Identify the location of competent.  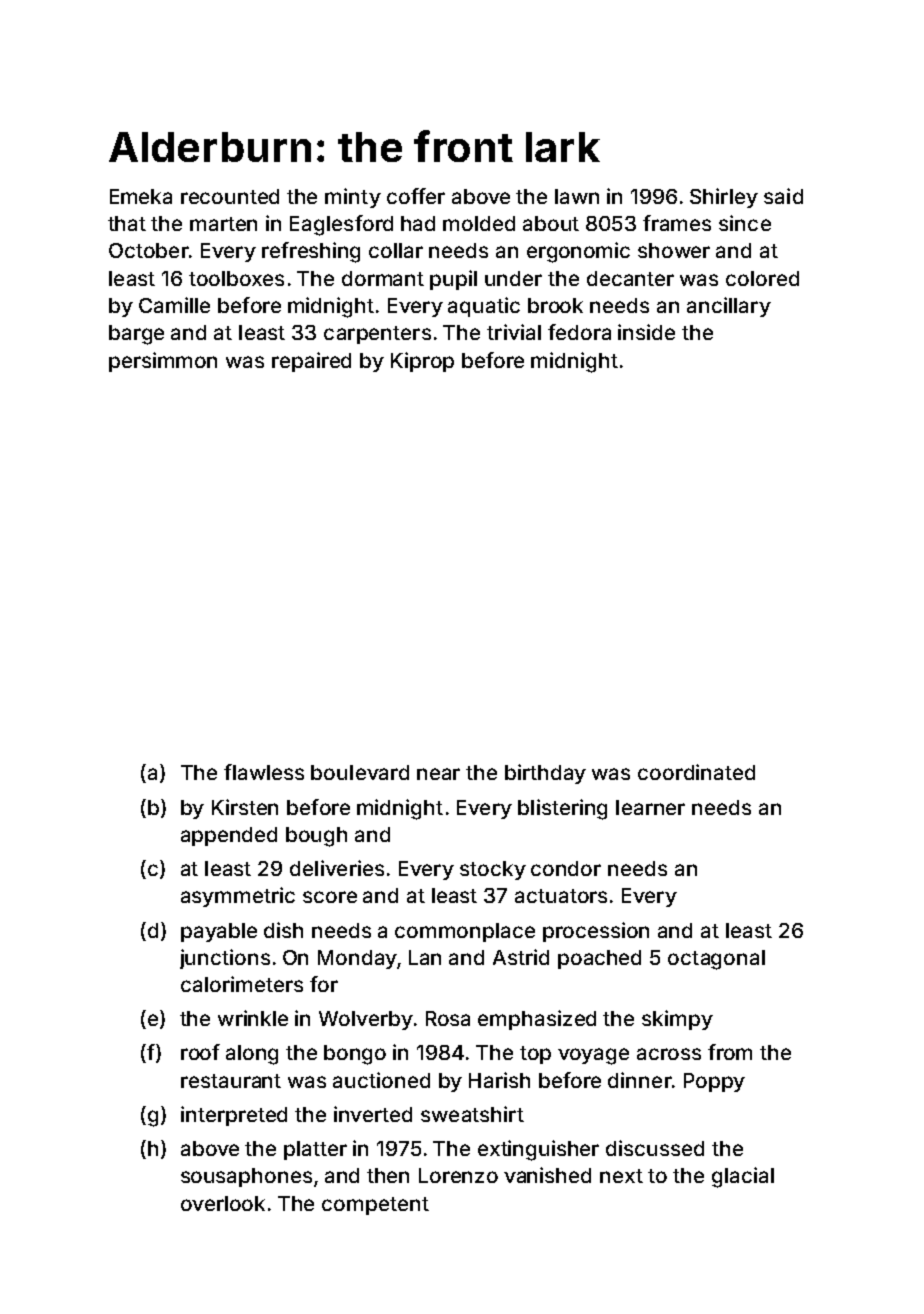
(375, 1206).
